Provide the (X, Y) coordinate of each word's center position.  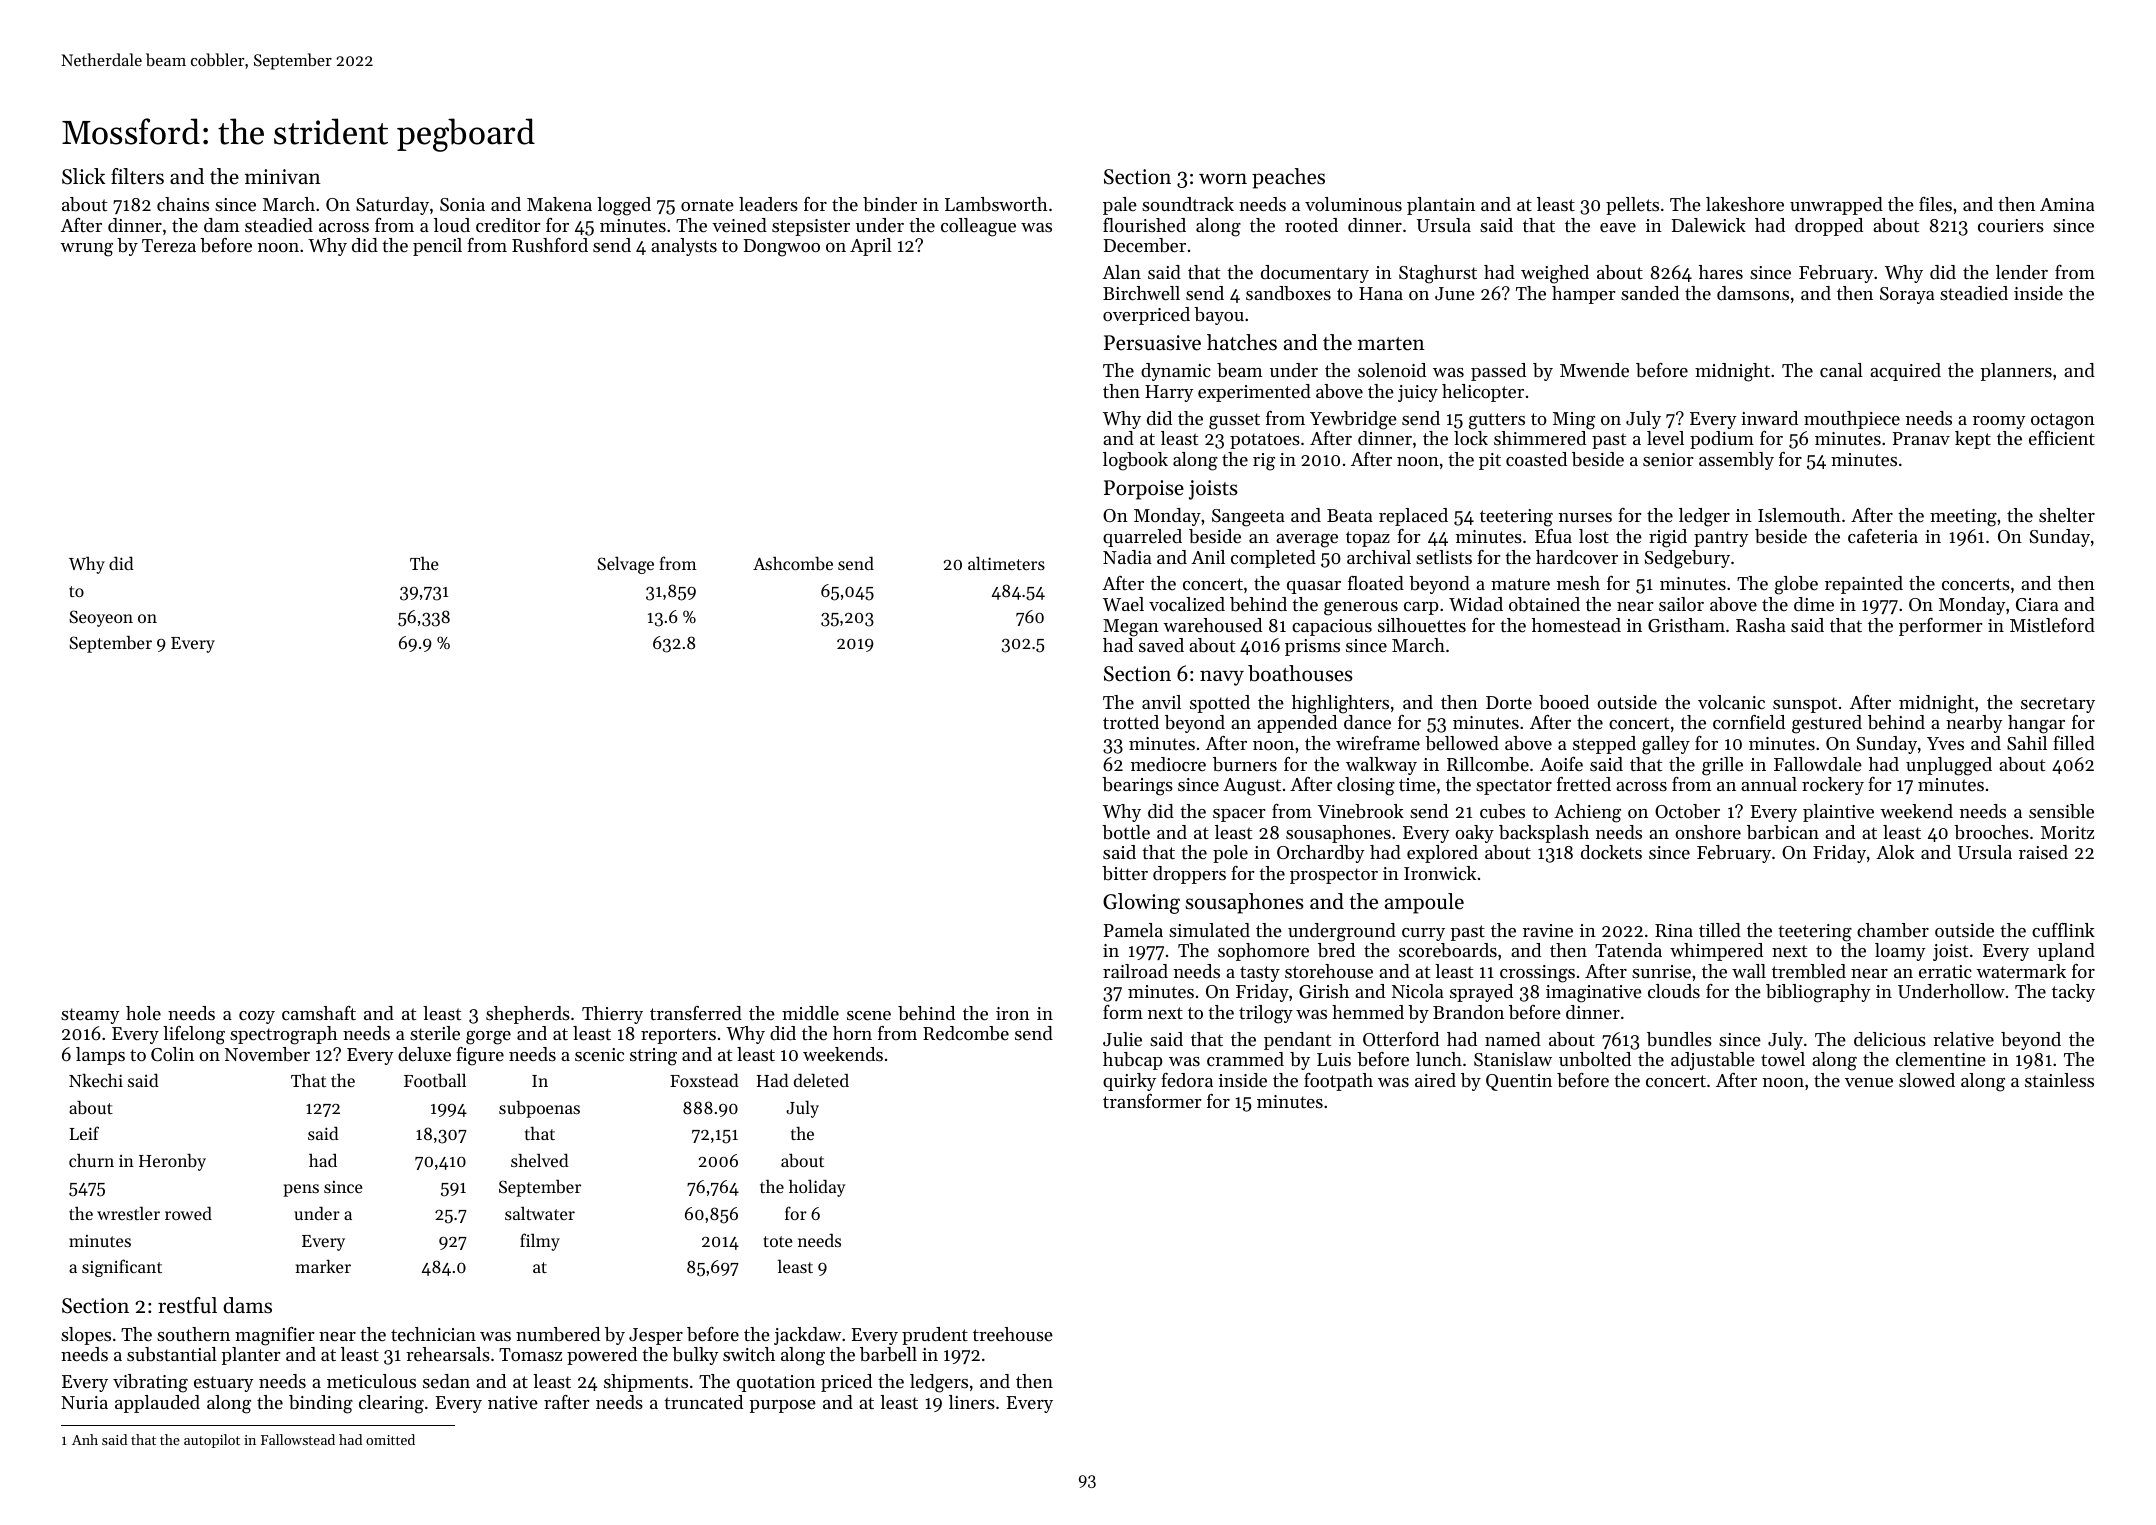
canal (1841, 370)
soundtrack (1188, 204)
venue (1869, 1082)
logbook (1135, 461)
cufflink (2063, 930)
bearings (1137, 786)
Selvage (625, 565)
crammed (1245, 1059)
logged (624, 206)
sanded (1650, 293)
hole (143, 1013)
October (1687, 811)
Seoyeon (101, 618)
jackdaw (807, 1336)
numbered (558, 1334)
